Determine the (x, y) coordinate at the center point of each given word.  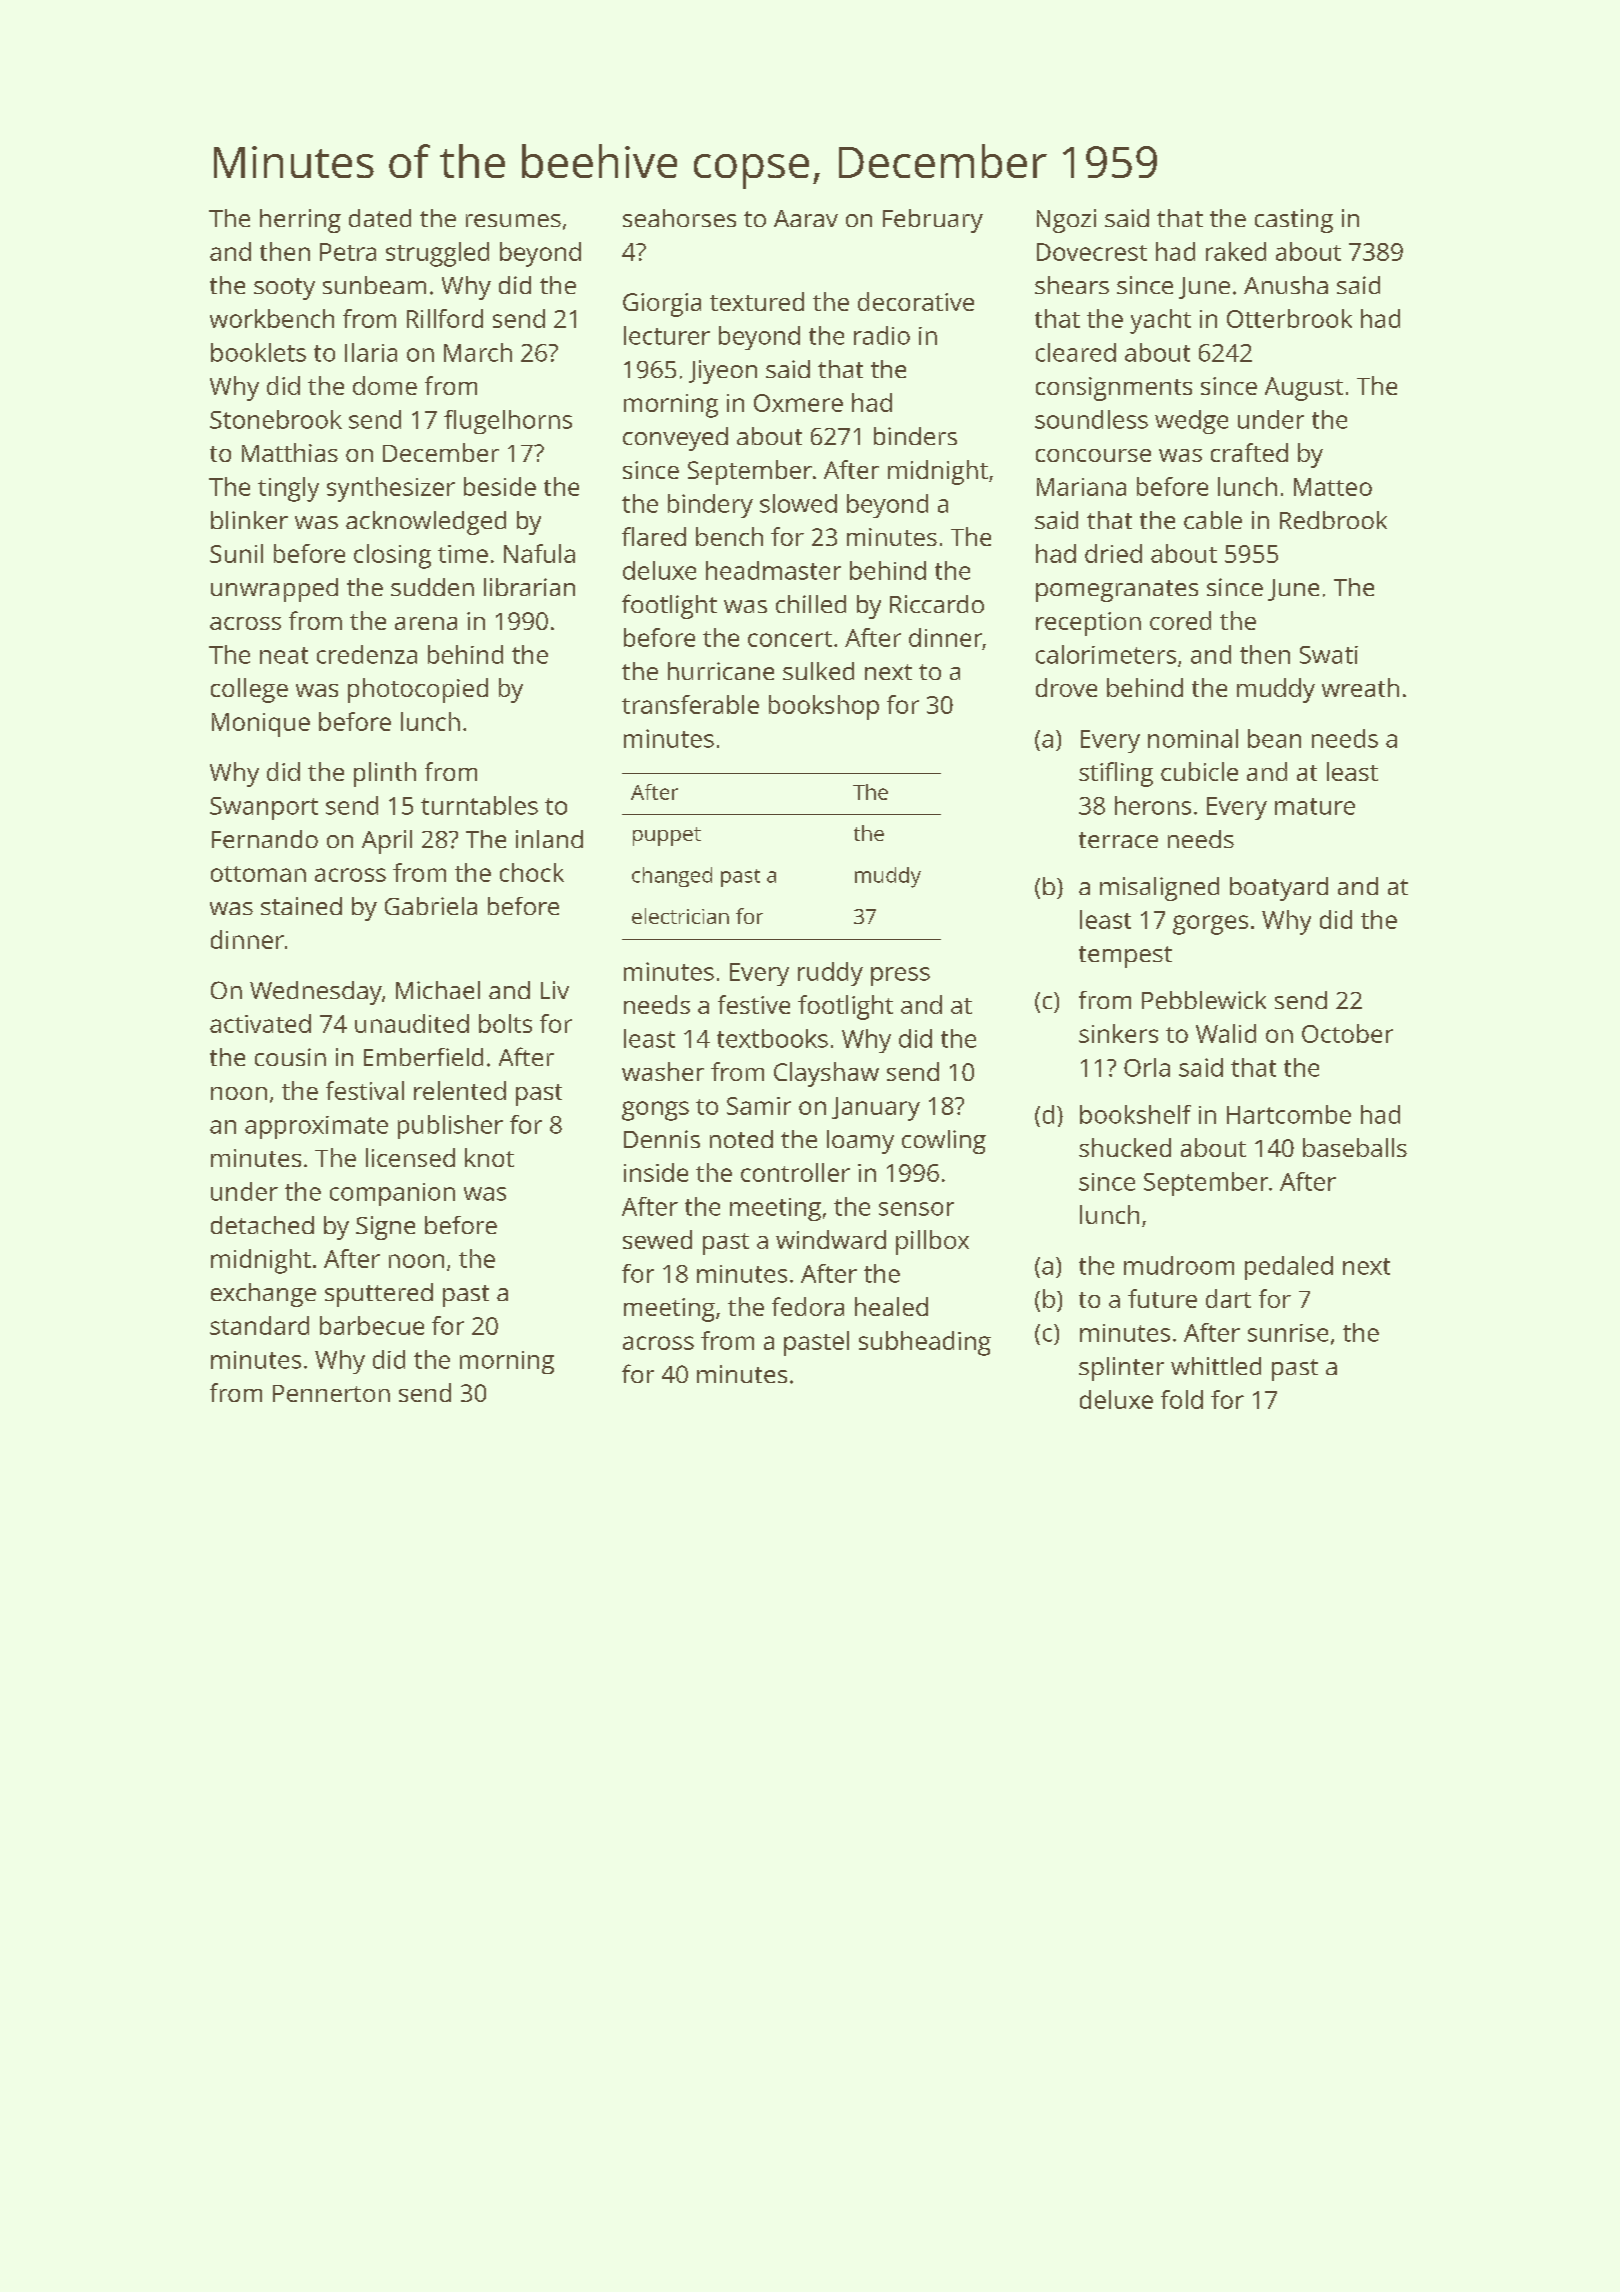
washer (663, 1071)
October (1347, 1033)
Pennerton (331, 1393)
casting (1294, 221)
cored (1180, 620)
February (933, 221)
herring (300, 221)
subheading (925, 1343)
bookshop (824, 707)
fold (1182, 1399)
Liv (555, 990)
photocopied (418, 690)
